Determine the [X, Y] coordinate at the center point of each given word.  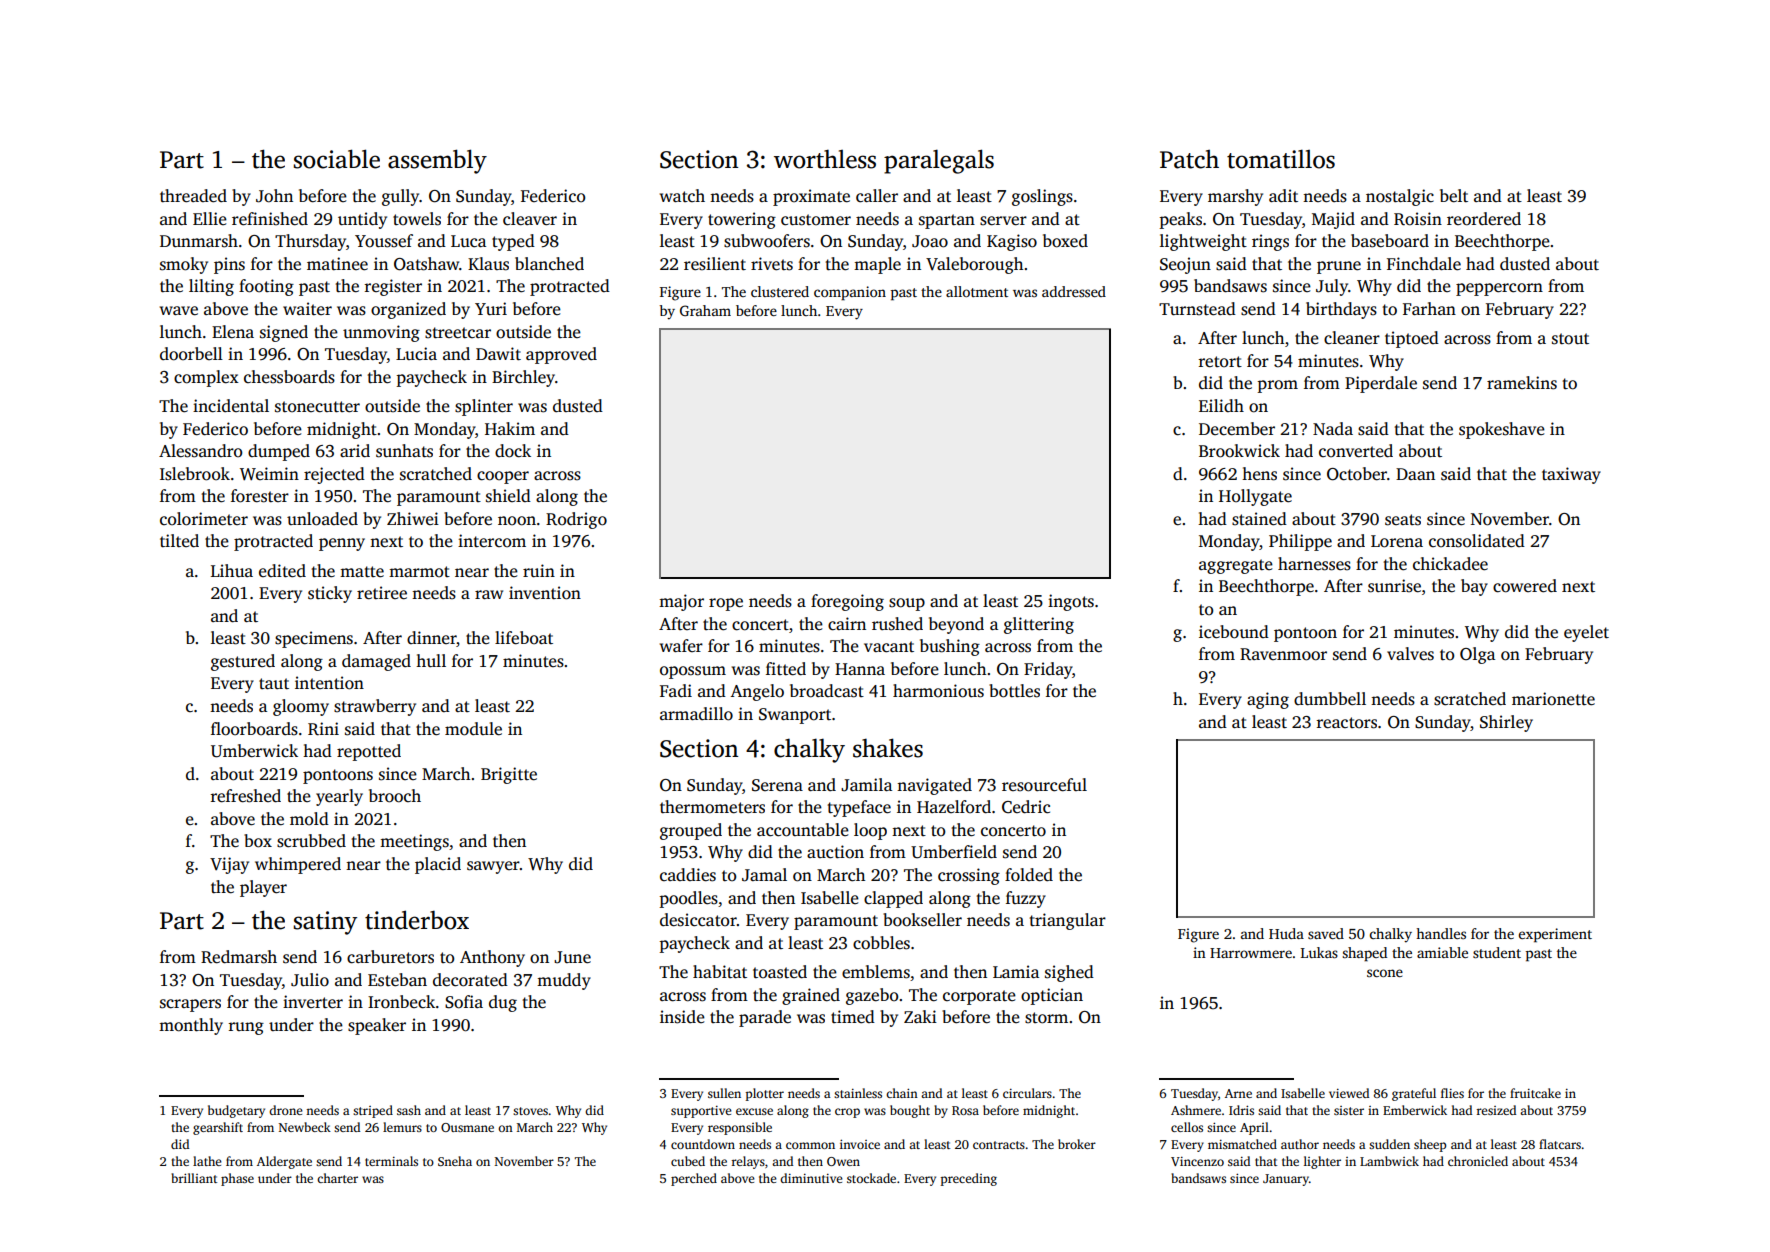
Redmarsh [239, 957]
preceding [969, 1179]
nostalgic [1400, 197]
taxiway [1571, 475]
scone [1385, 973]
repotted [369, 752]
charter [337, 1178]
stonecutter [317, 407]
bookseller [922, 920]
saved [1326, 933]
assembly [437, 161]
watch [682, 195]
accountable [803, 830]
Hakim [510, 428]
